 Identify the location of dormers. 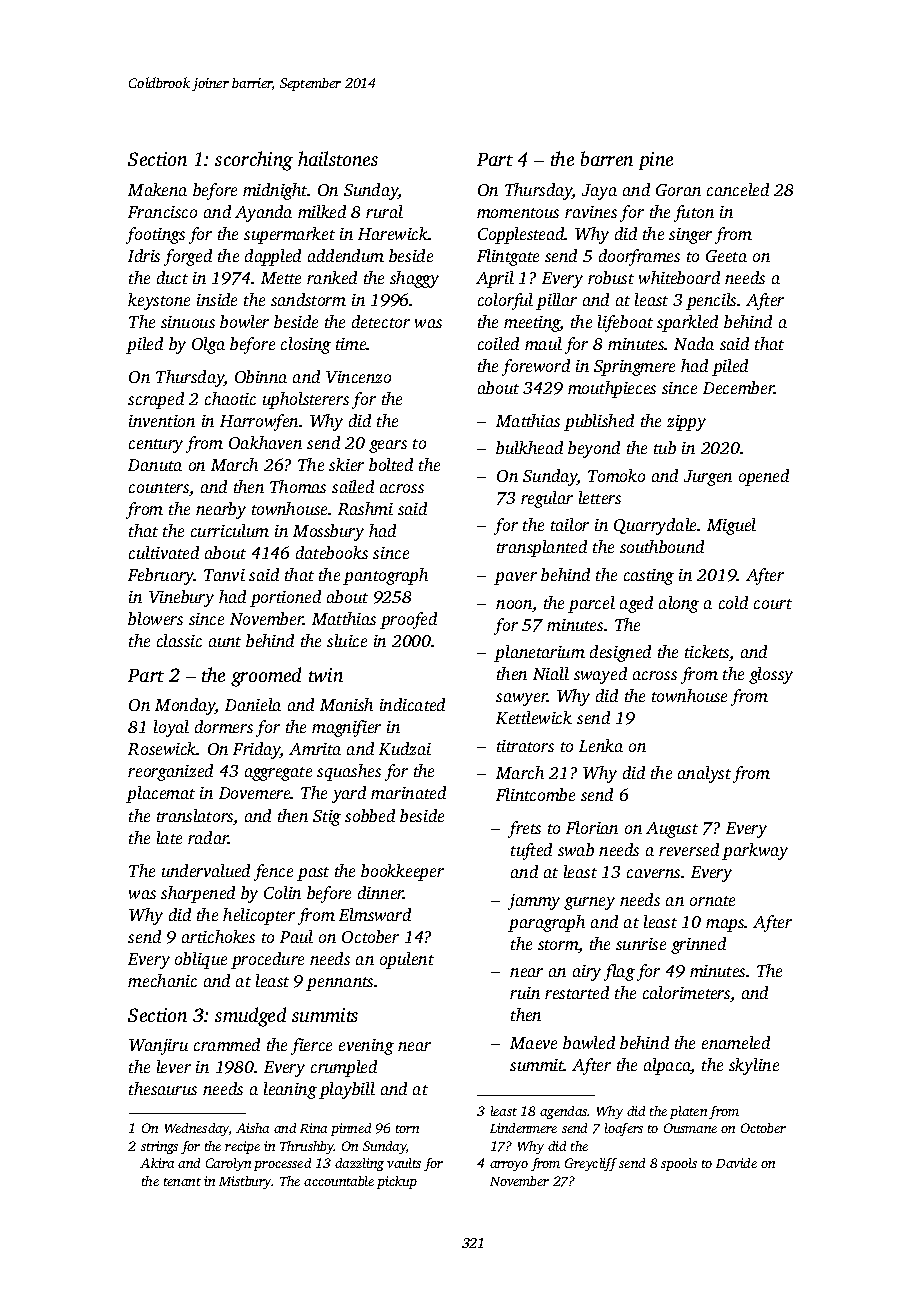
(224, 726).
